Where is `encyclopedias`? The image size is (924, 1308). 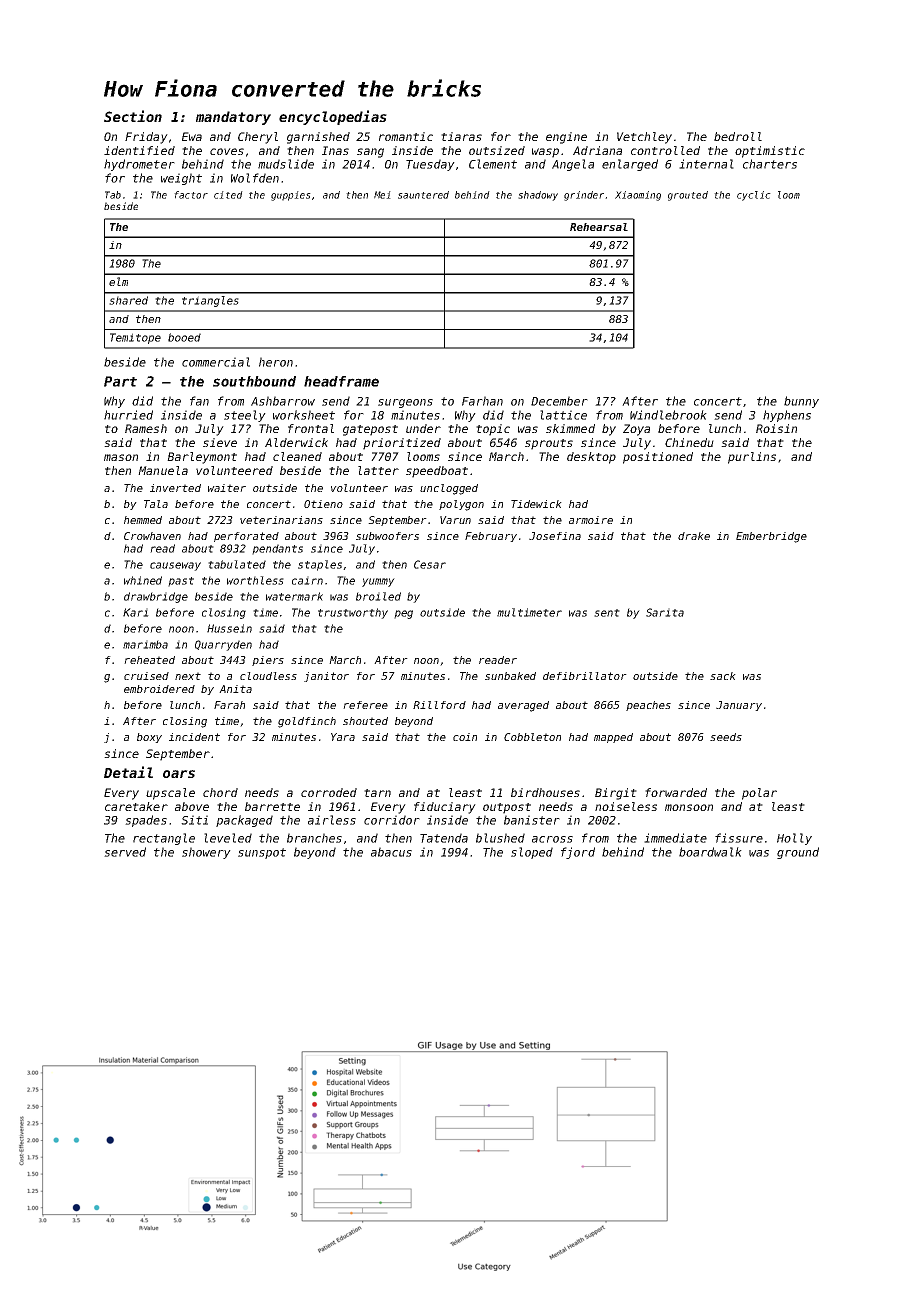 encyclopedias is located at coordinates (333, 117).
